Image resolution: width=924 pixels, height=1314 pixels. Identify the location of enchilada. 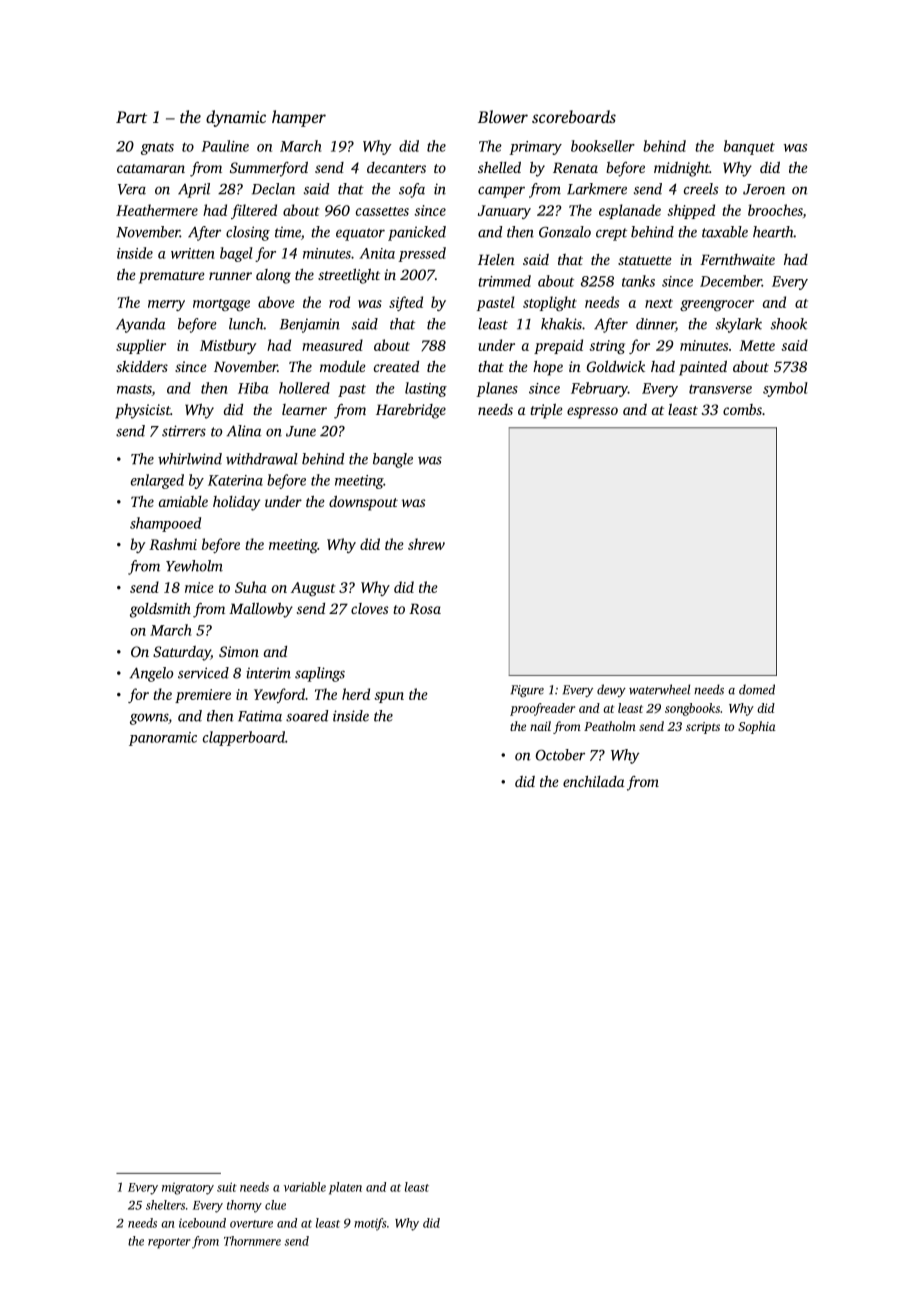
(593, 781).
